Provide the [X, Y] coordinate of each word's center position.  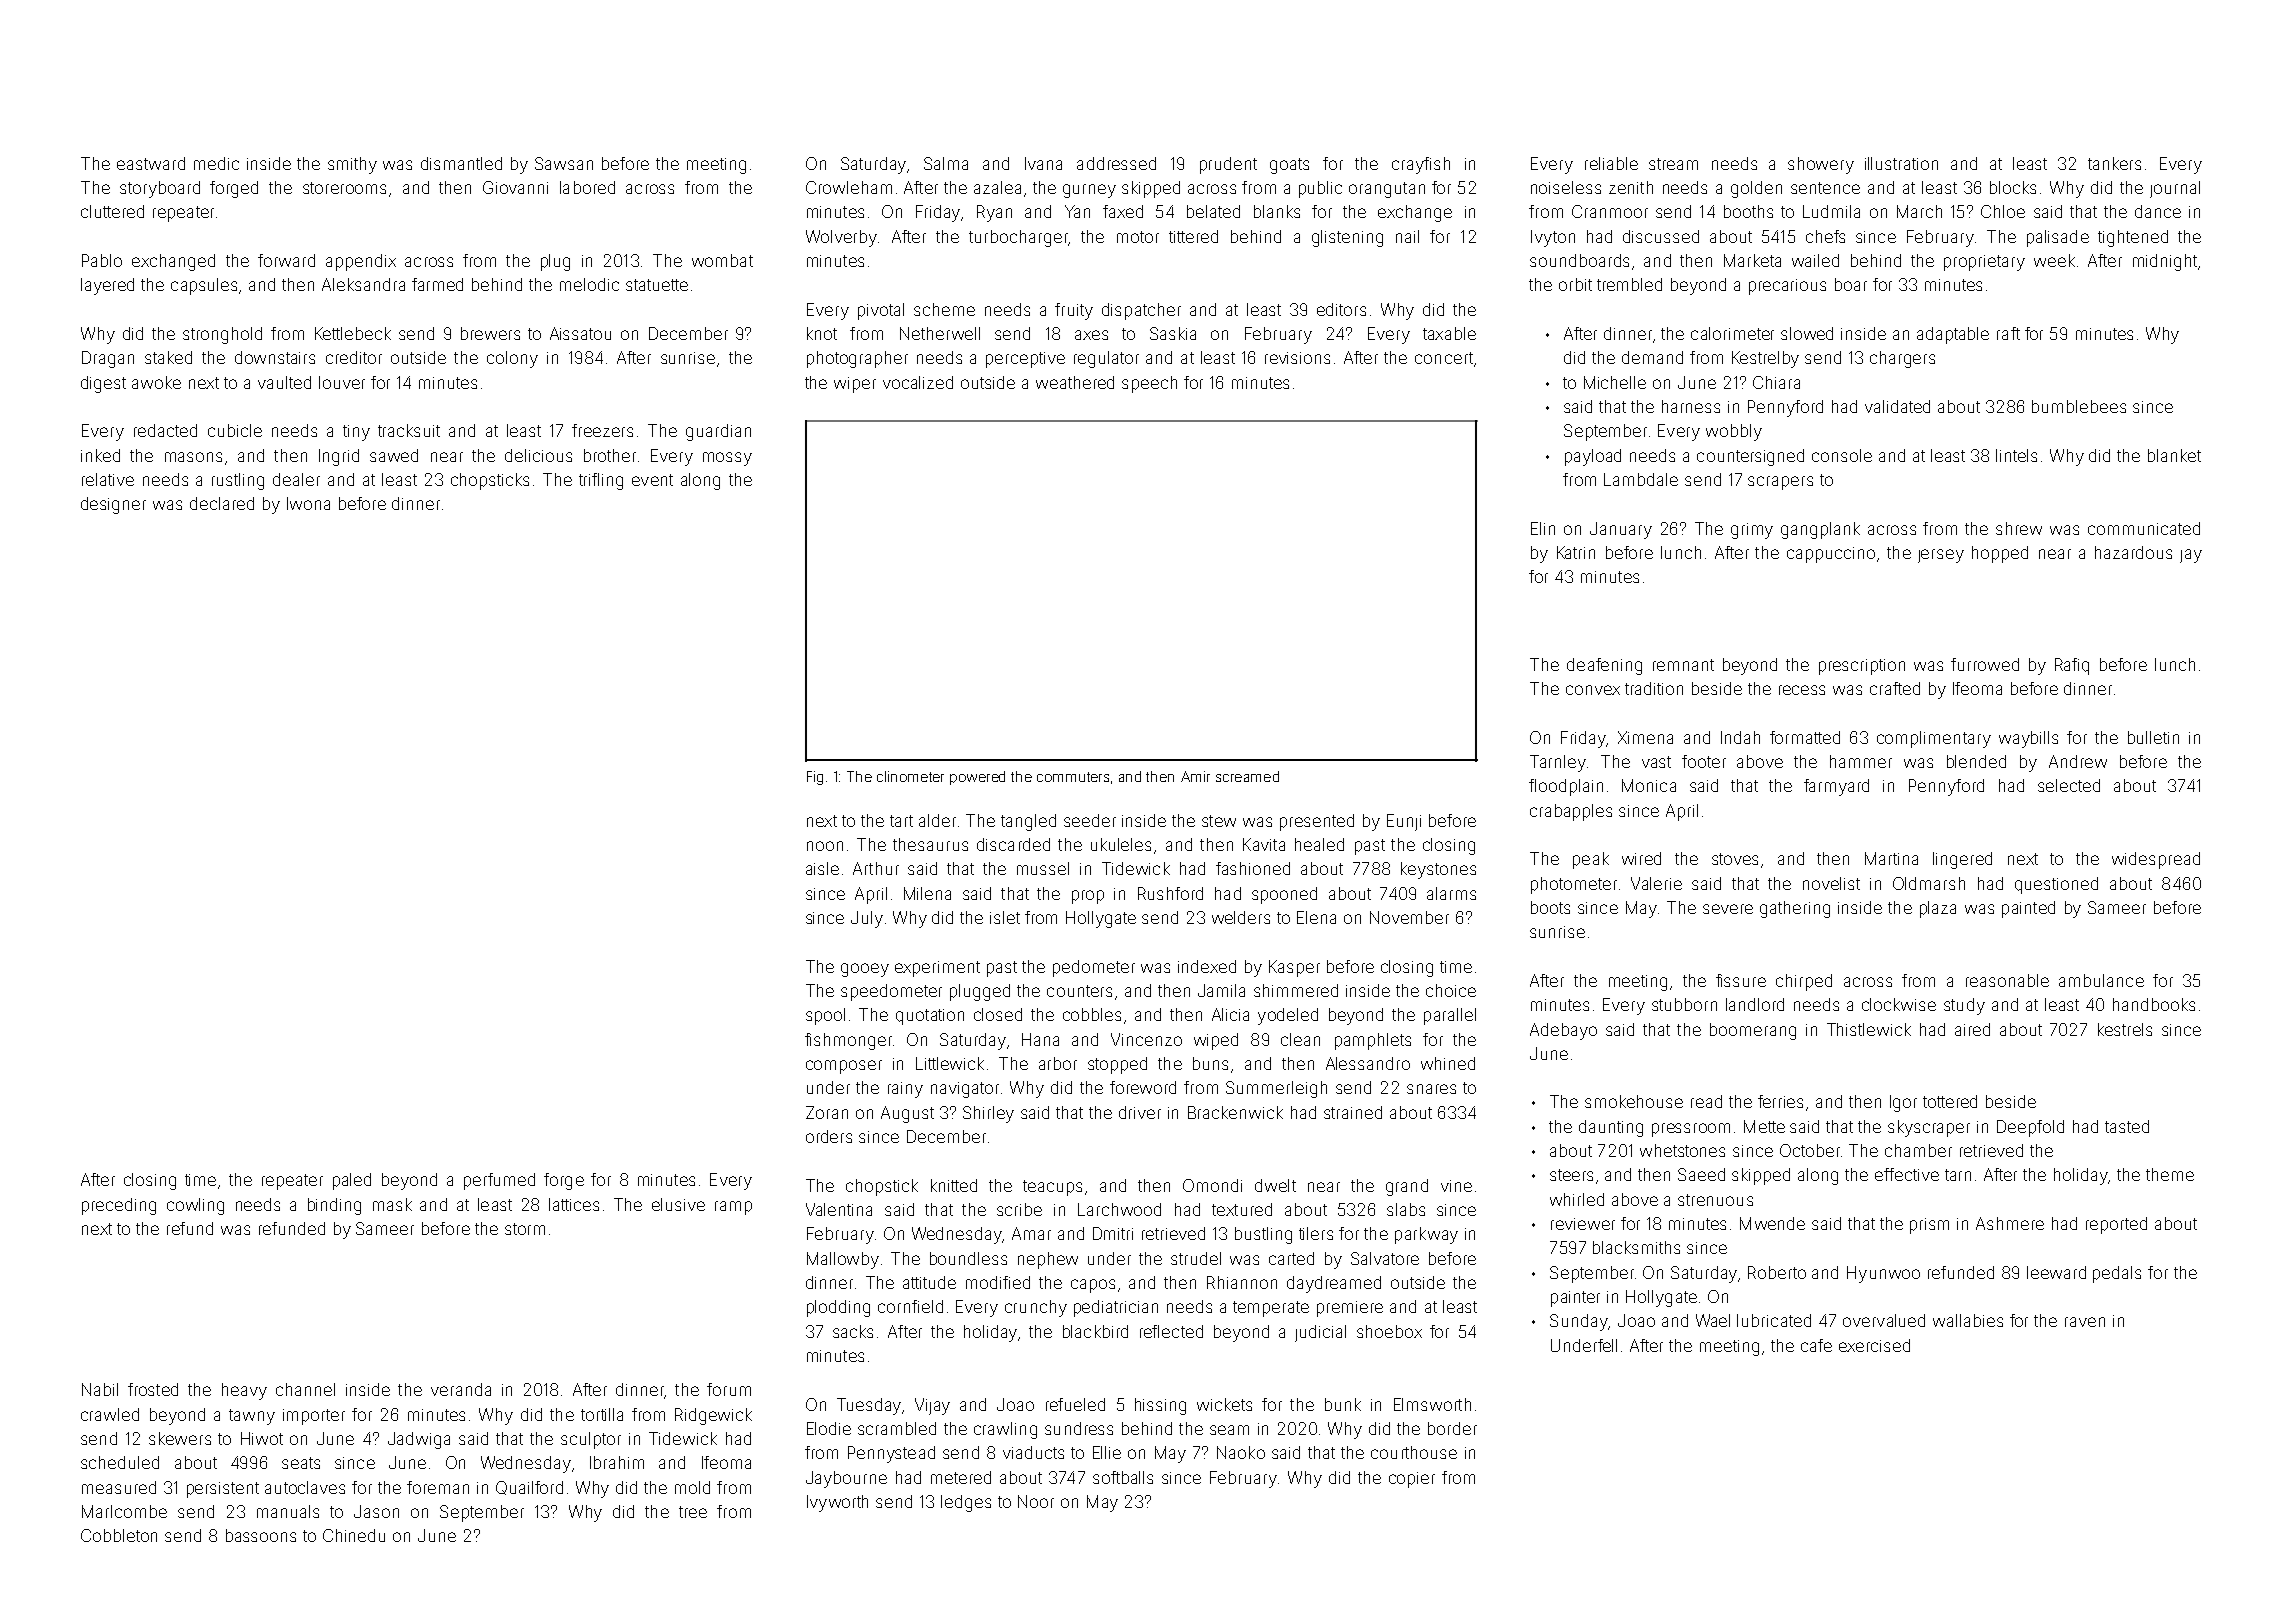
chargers [1902, 359]
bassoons [261, 1535]
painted [2028, 909]
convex [1593, 690]
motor [1138, 237]
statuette [657, 285]
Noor [1036, 1501]
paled [352, 1181]
